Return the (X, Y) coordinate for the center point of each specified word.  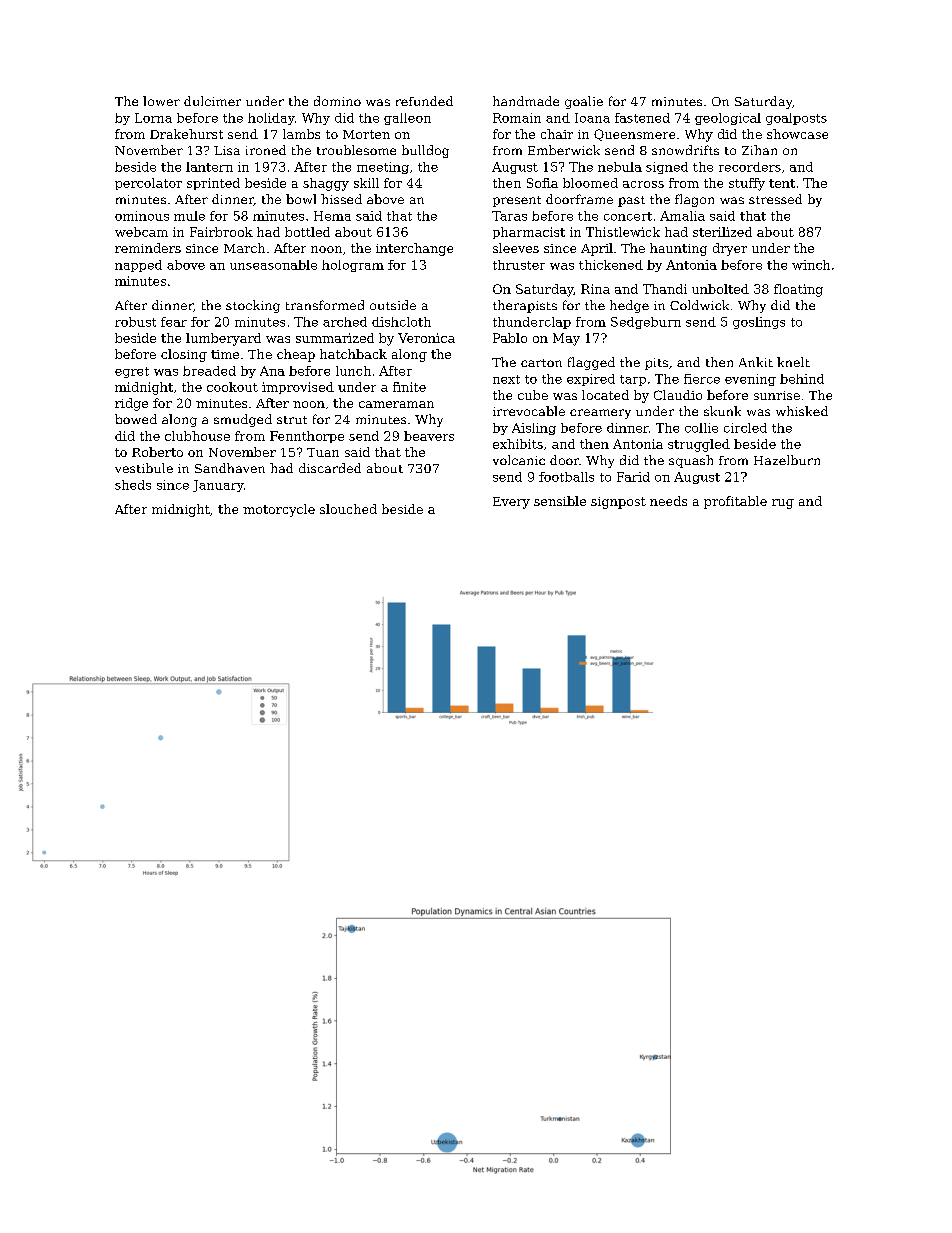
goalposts (796, 119)
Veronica (426, 338)
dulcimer (212, 101)
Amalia (682, 216)
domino (337, 101)
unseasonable (273, 265)
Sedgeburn (646, 323)
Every (511, 503)
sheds (133, 485)
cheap (296, 355)
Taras (509, 216)
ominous (142, 216)
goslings (759, 323)
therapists (525, 306)
